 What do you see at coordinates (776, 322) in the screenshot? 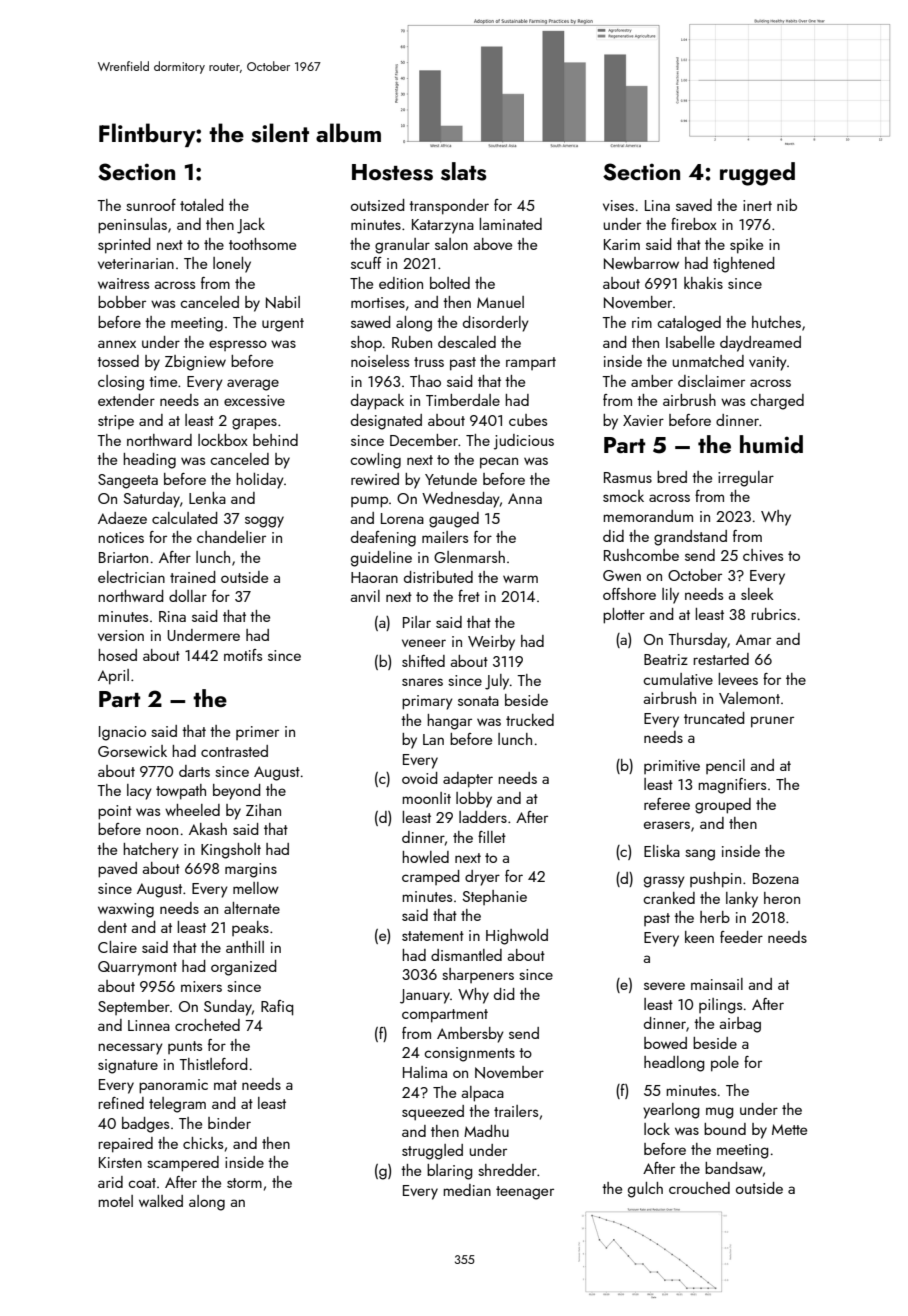
I see `hutches` at bounding box center [776, 322].
